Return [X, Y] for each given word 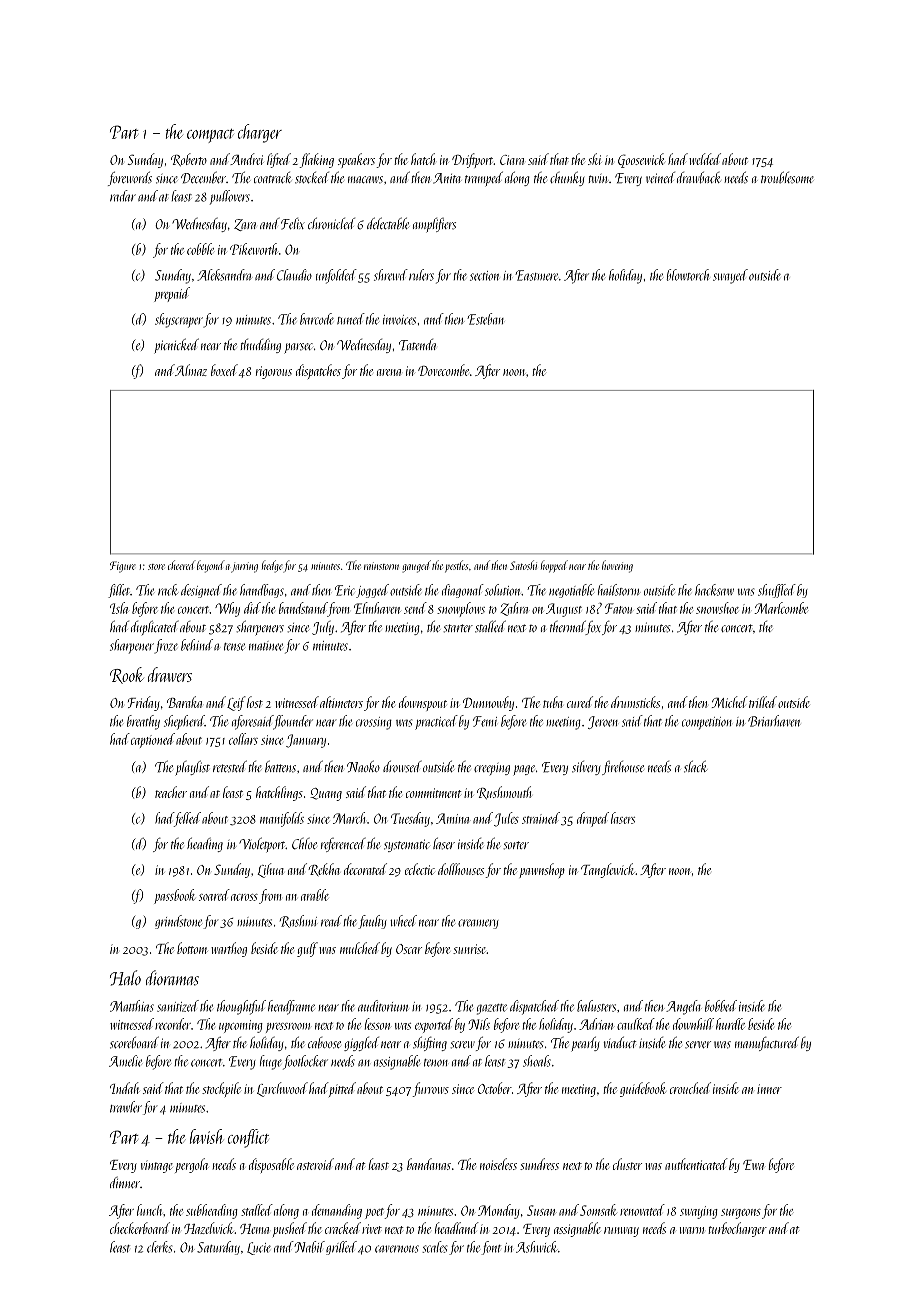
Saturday [218, 1248]
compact [210, 136]
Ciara [512, 160]
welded [705, 159]
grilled [341, 1248]
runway [621, 1232]
